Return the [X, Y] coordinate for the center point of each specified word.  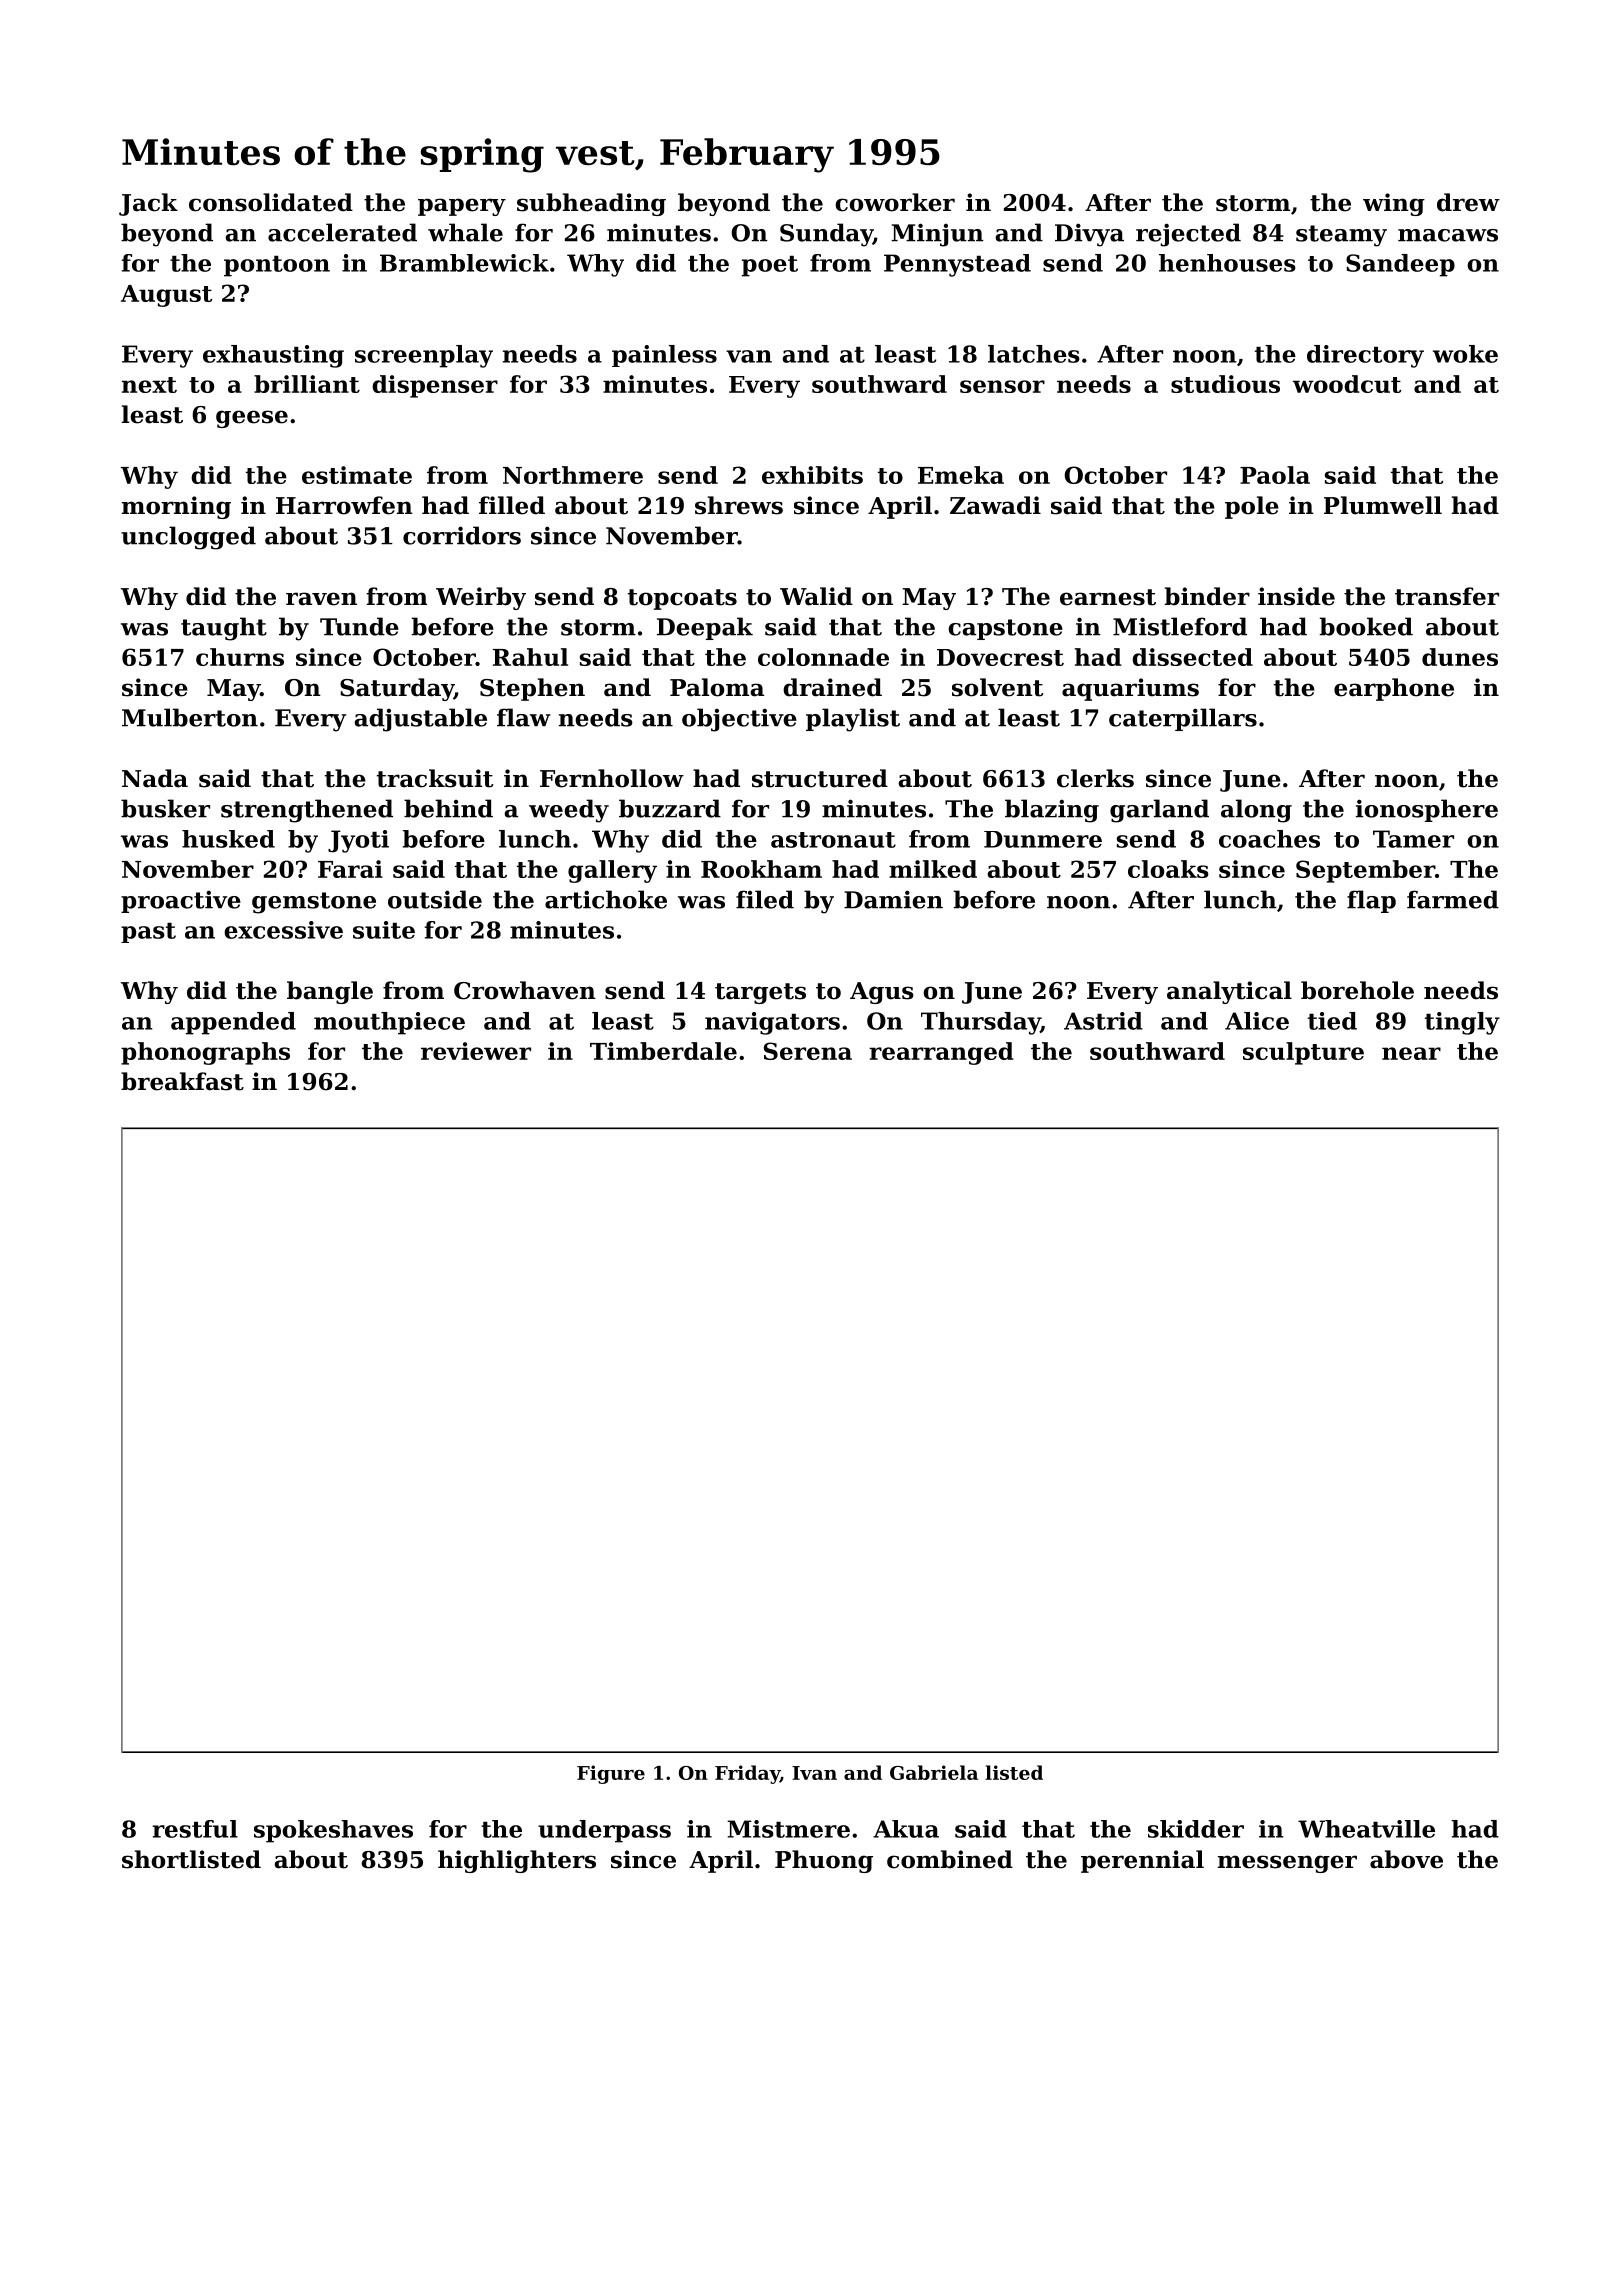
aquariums [1130, 689]
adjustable [420, 720]
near [1411, 1053]
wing [1394, 204]
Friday [747, 1774]
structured [820, 778]
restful [195, 1829]
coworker [895, 202]
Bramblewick [464, 263]
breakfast [182, 1081]
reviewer [476, 1051]
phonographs [205, 1053]
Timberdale [663, 1051]
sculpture [1303, 1053]
